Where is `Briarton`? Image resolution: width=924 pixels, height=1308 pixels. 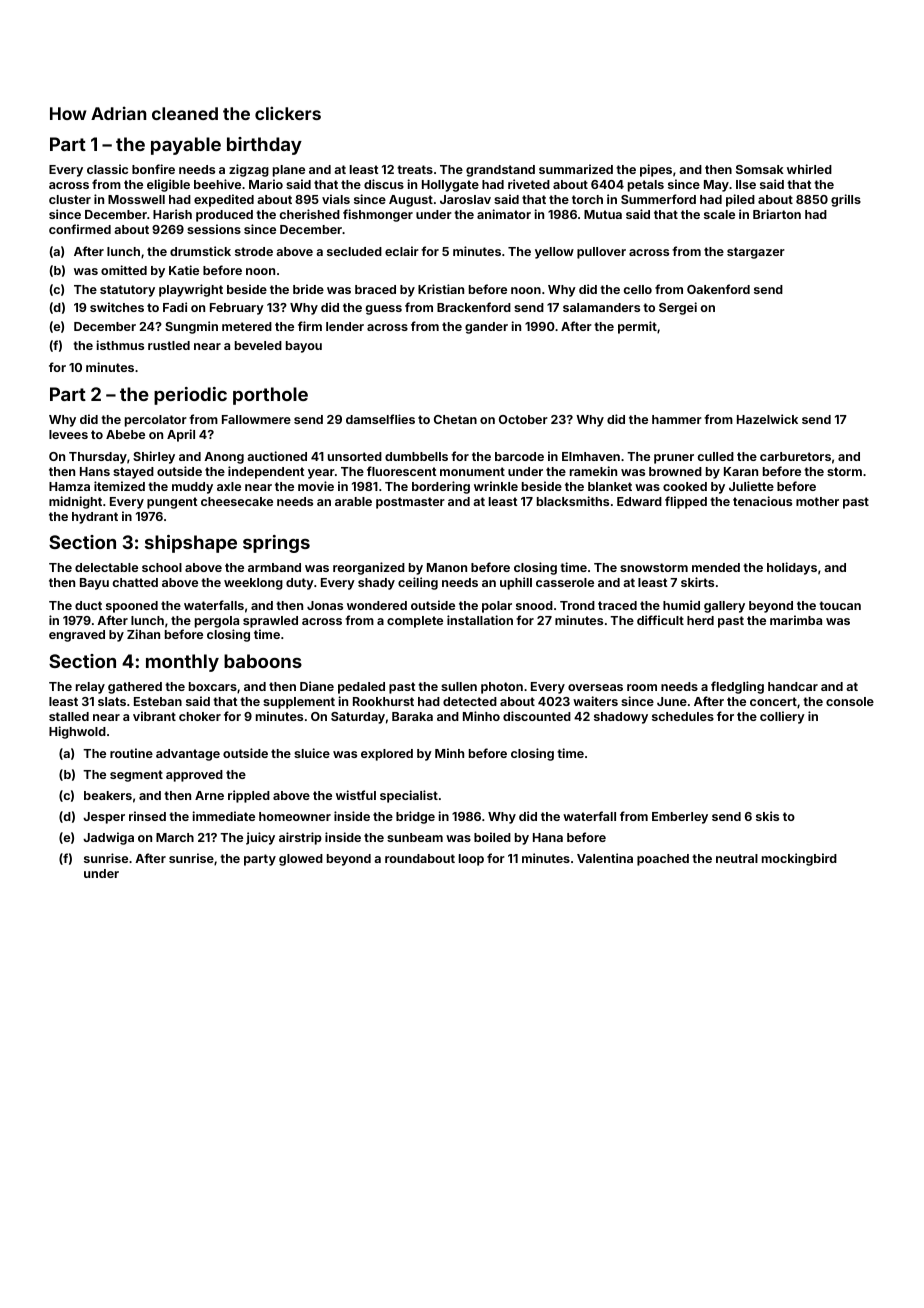
Briarton is located at coordinates (777, 214).
